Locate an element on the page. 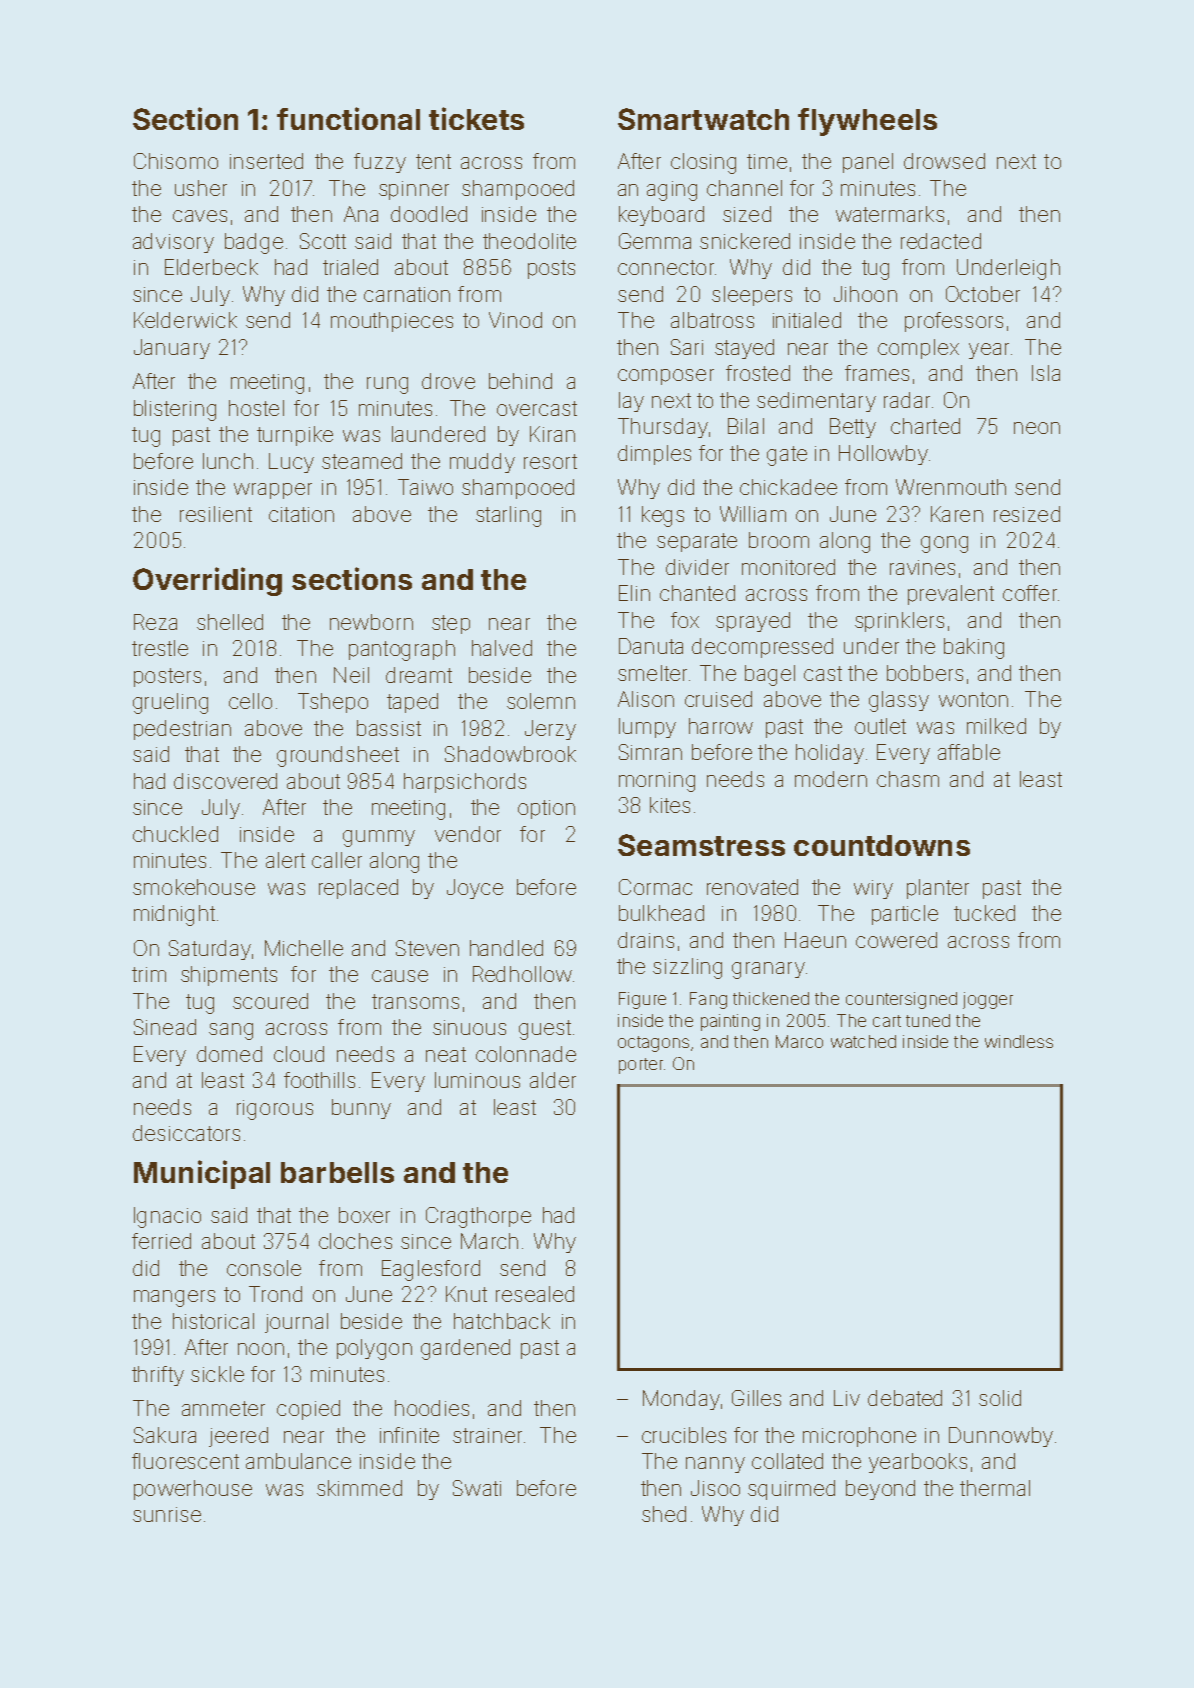 This image has width=1194, height=1688. ammeter is located at coordinates (223, 1408).
